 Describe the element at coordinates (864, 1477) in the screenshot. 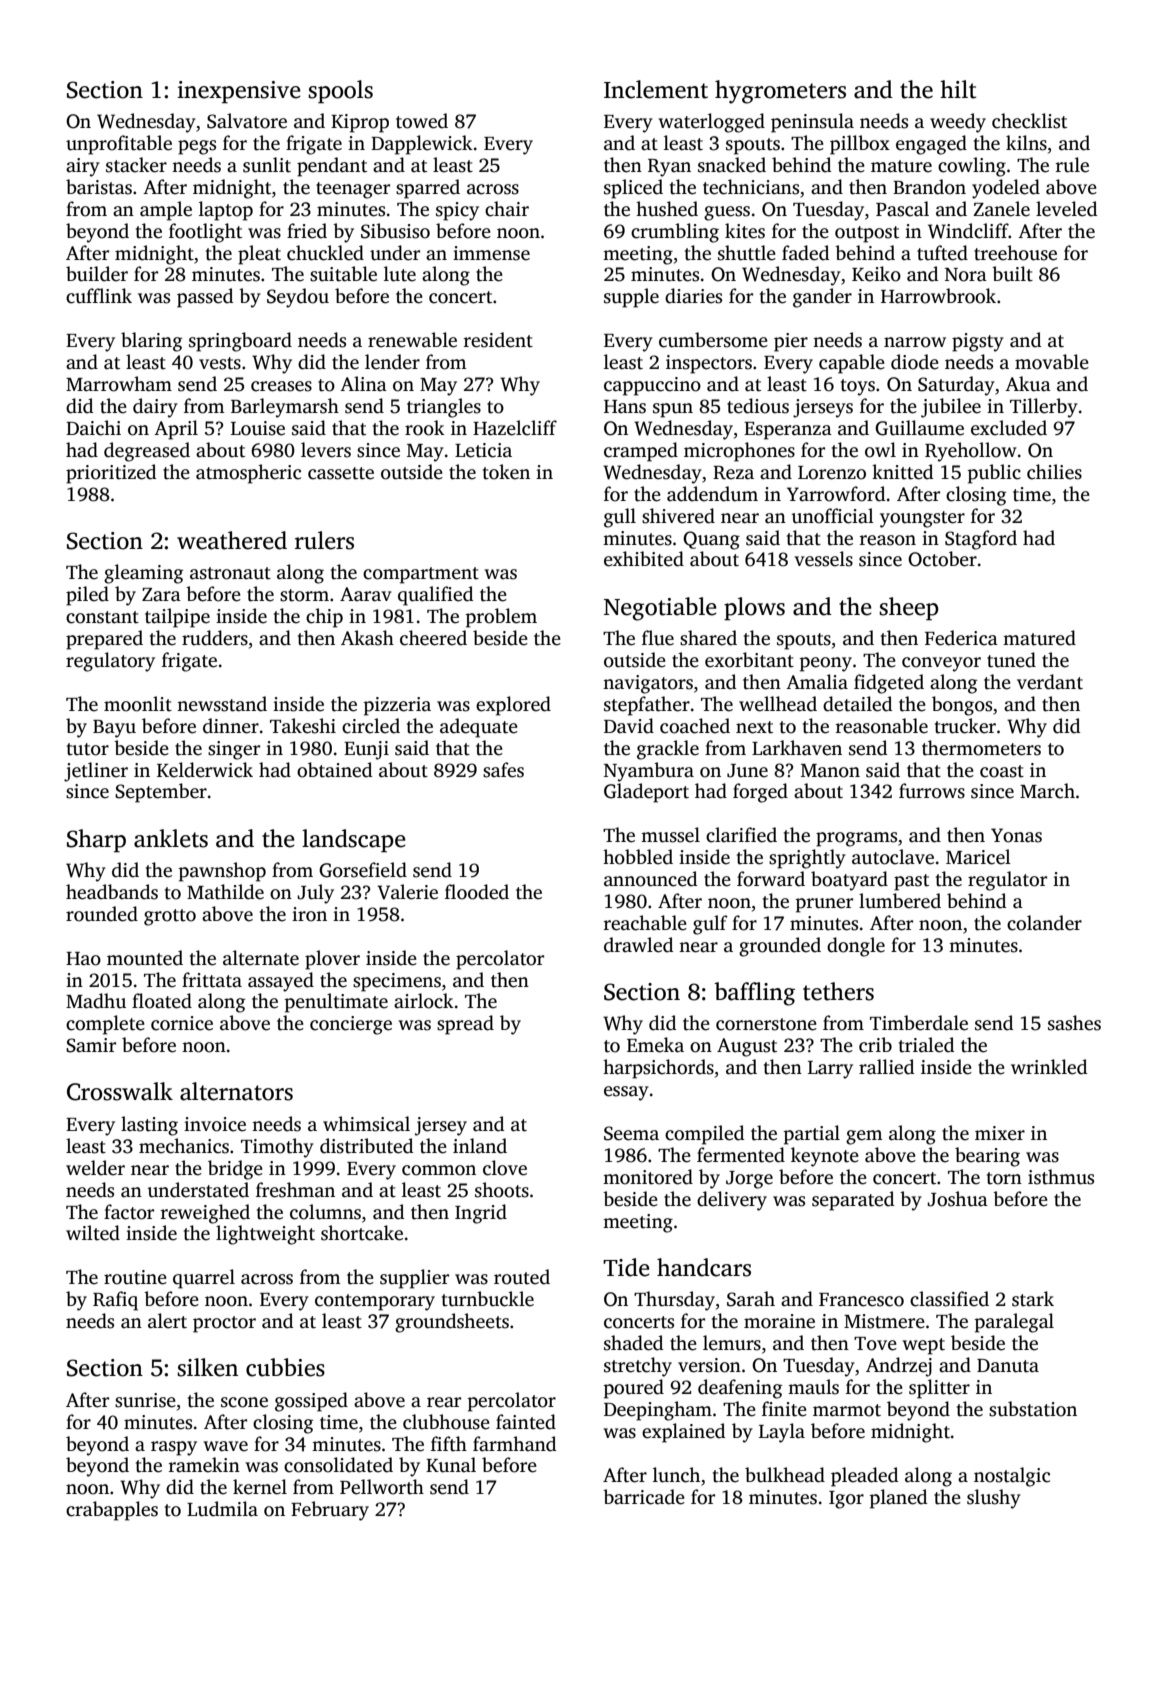

I see `pleaded` at that location.
